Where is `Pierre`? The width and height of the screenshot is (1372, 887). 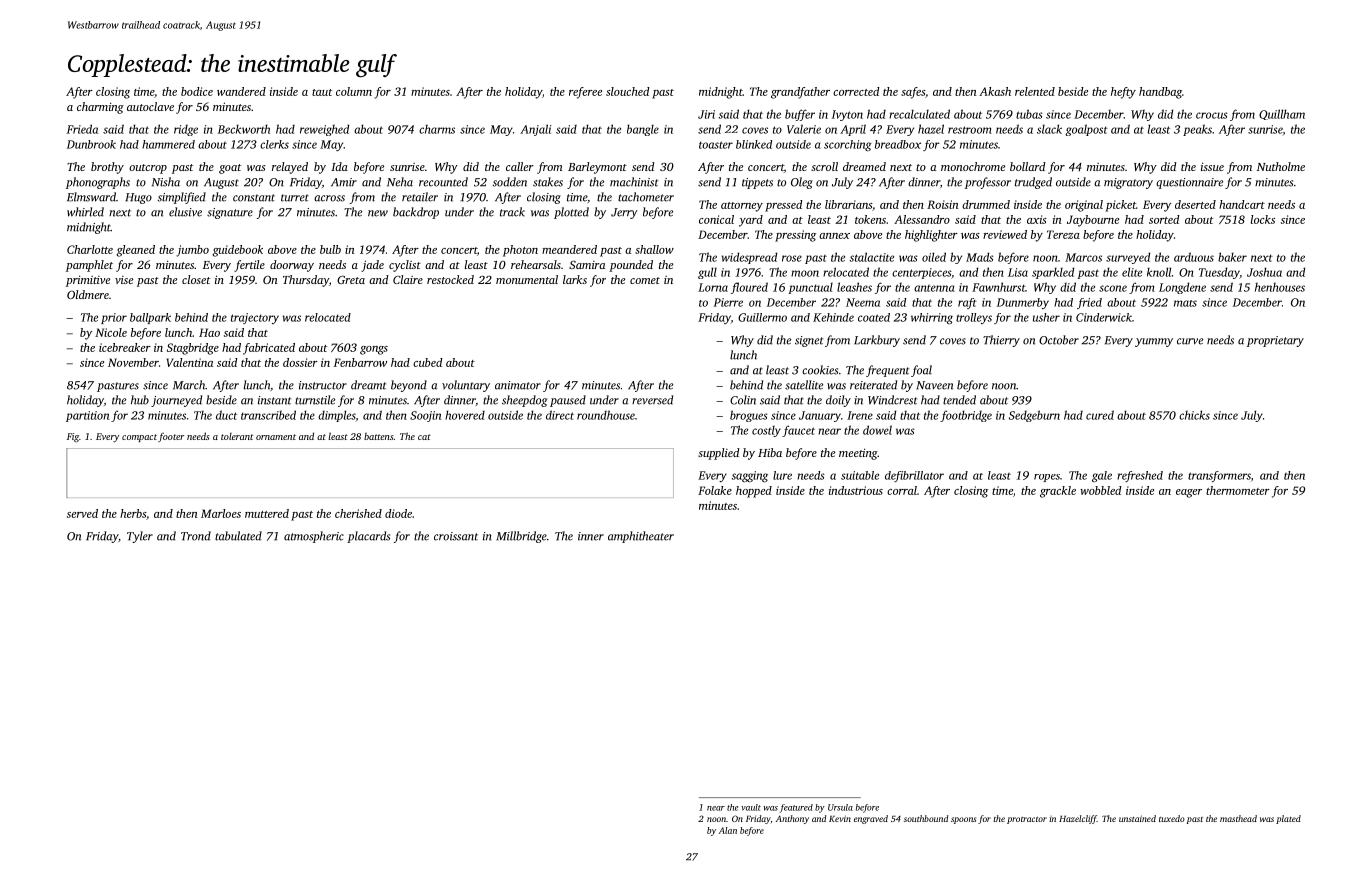
Pierre is located at coordinates (728, 302).
